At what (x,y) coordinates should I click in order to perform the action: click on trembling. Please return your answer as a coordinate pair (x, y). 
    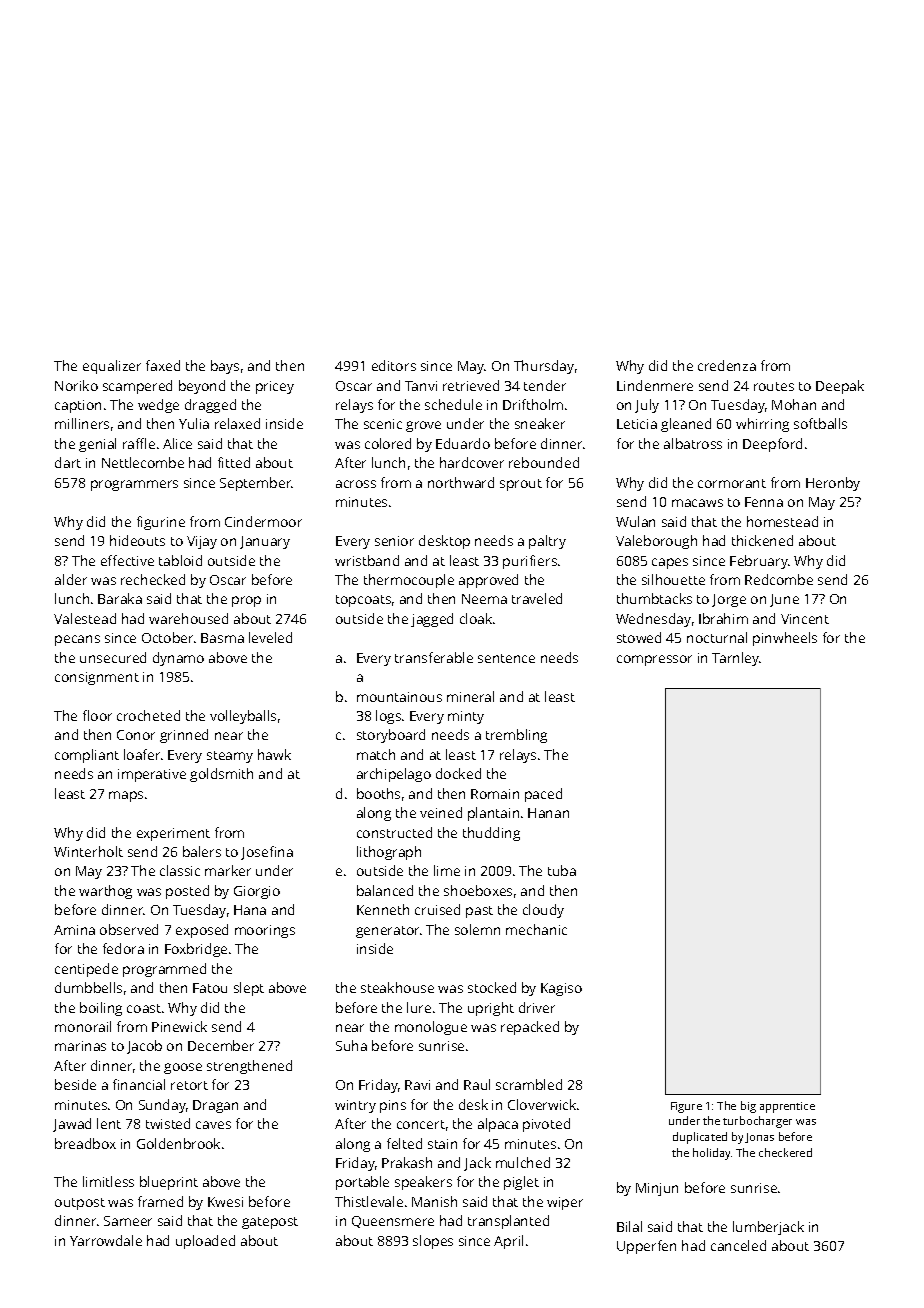
    Looking at the image, I should click on (516, 736).
